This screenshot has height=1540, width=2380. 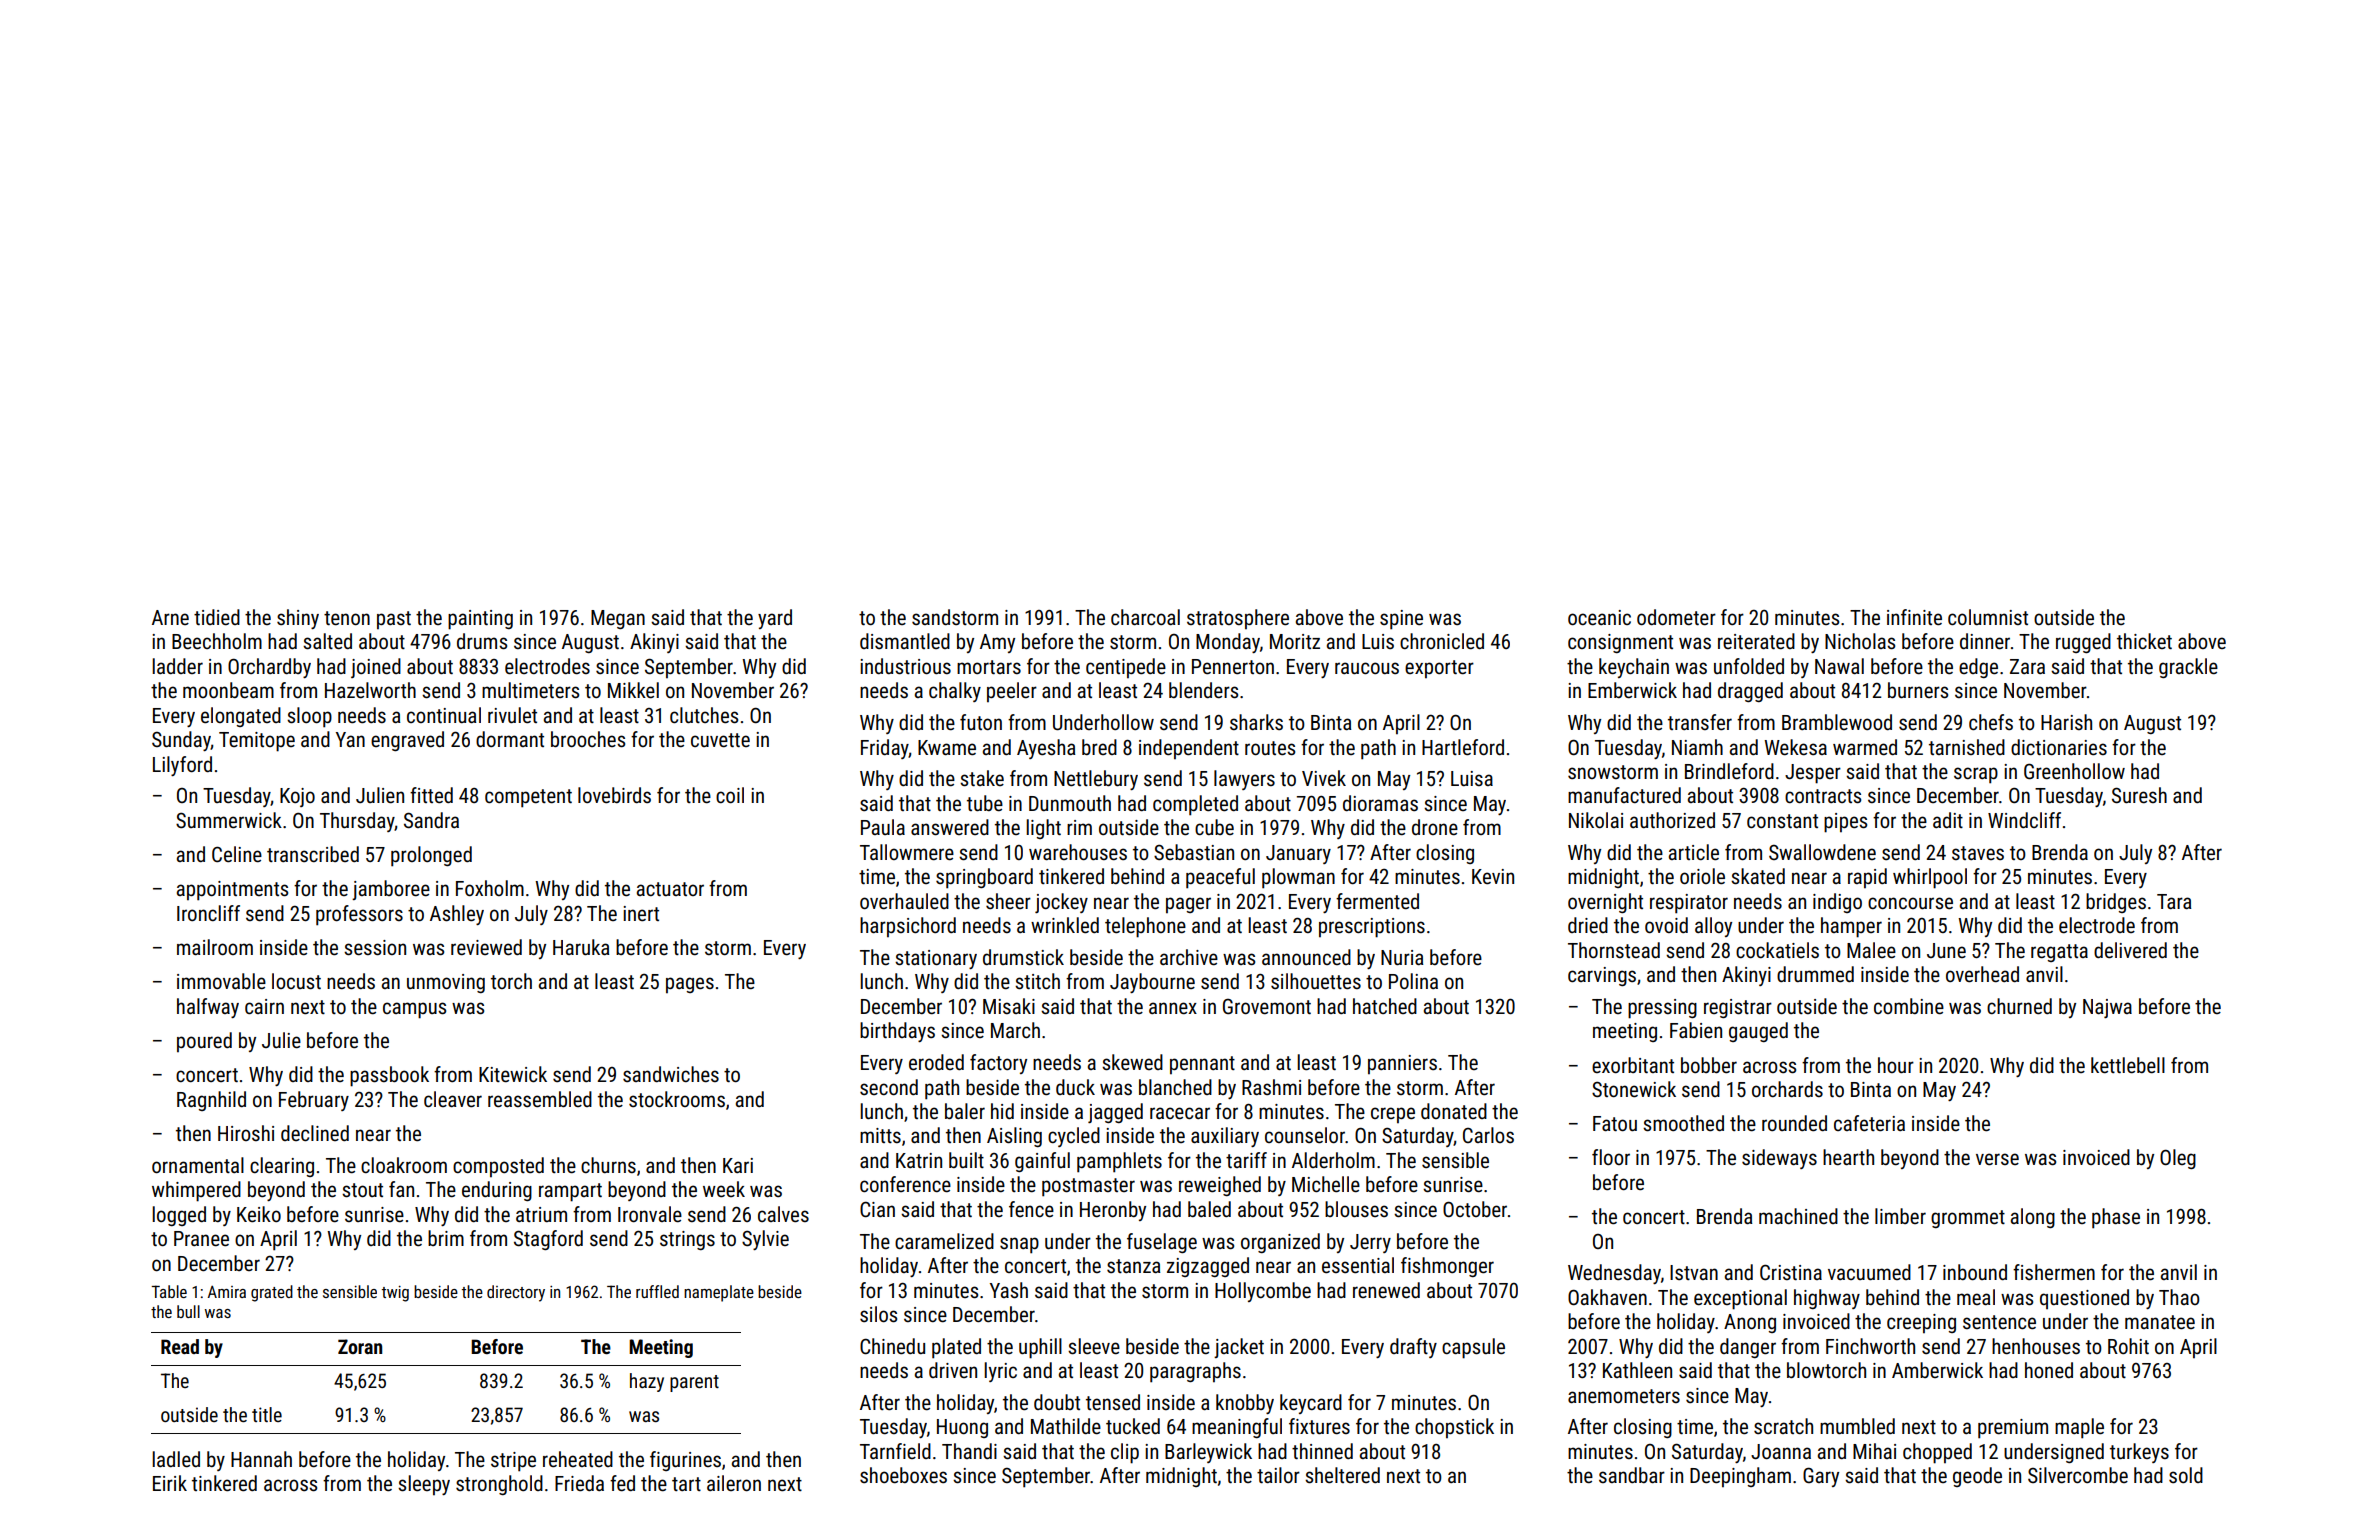 What do you see at coordinates (170, 1483) in the screenshot?
I see `Eirik` at bounding box center [170, 1483].
